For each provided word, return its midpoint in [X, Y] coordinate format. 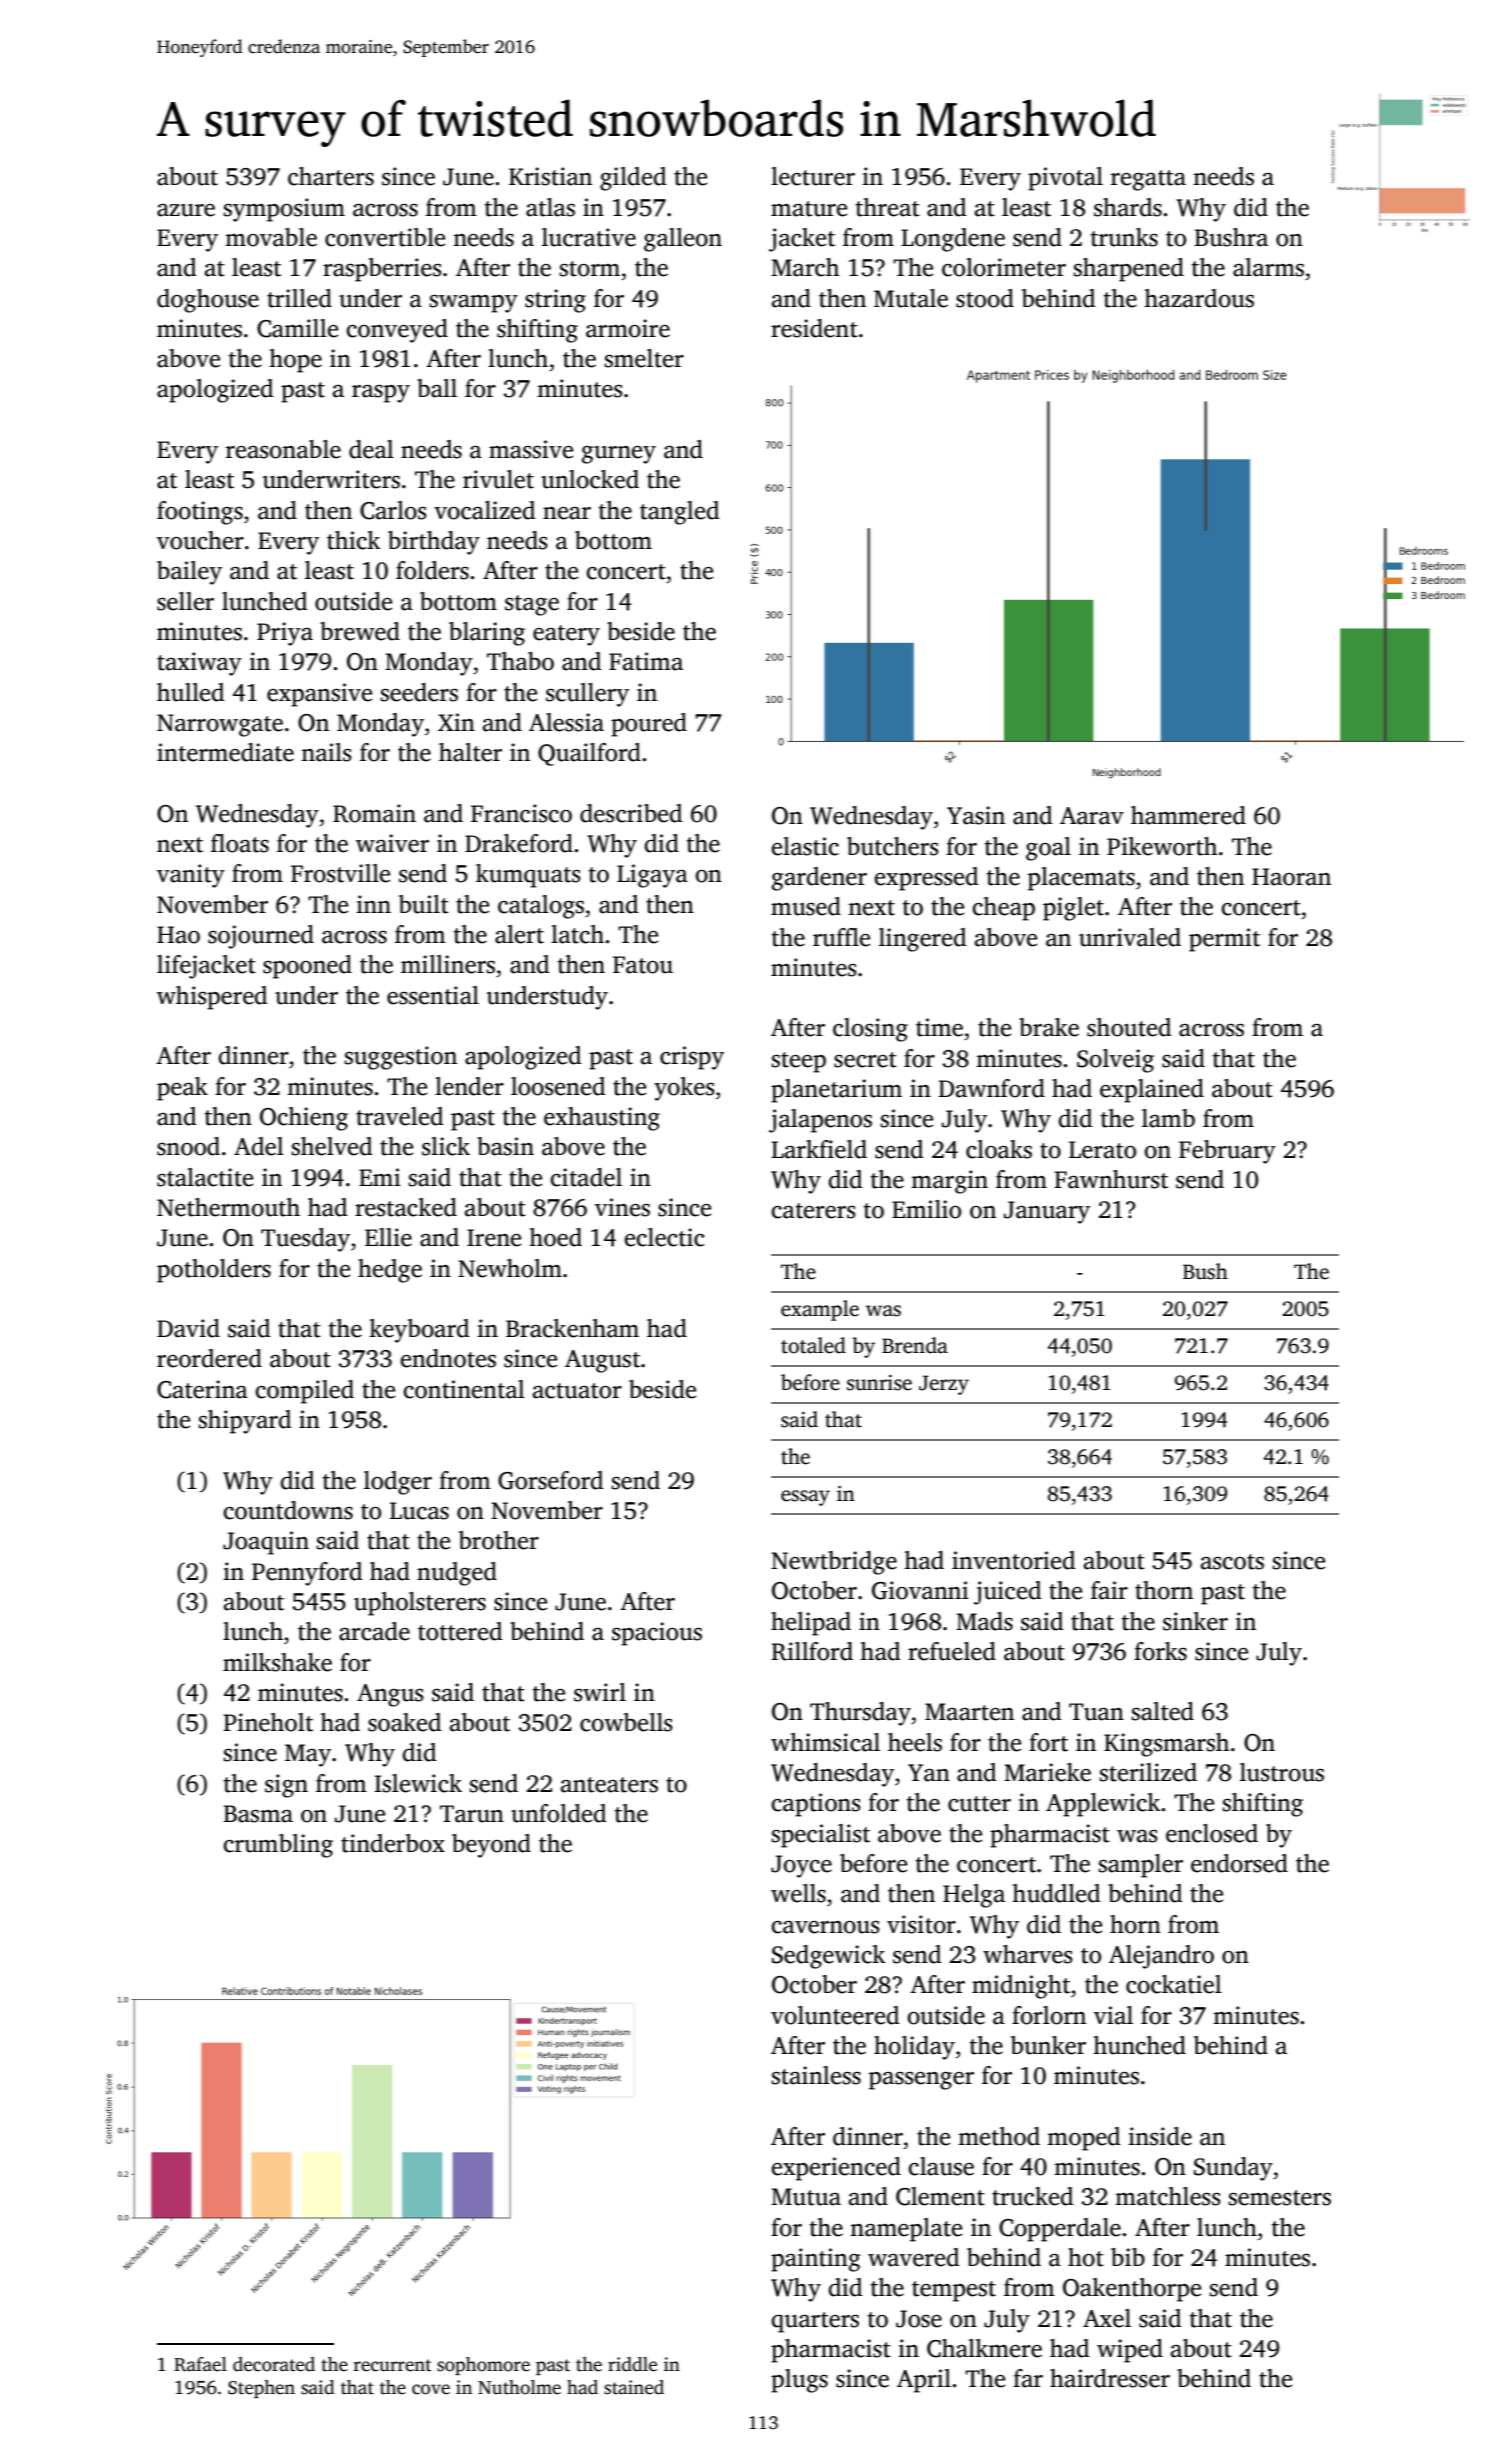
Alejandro [1161, 1957]
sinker [1195, 1621]
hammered [1188, 815]
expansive [319, 695]
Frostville [340, 873]
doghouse [208, 301]
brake [1049, 1027]
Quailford [589, 754]
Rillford [812, 1651]
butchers [893, 846]
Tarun [472, 1814]
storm [589, 269]
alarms [1268, 267]
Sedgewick [828, 1957]
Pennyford [307, 1574]
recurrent [393, 2365]
